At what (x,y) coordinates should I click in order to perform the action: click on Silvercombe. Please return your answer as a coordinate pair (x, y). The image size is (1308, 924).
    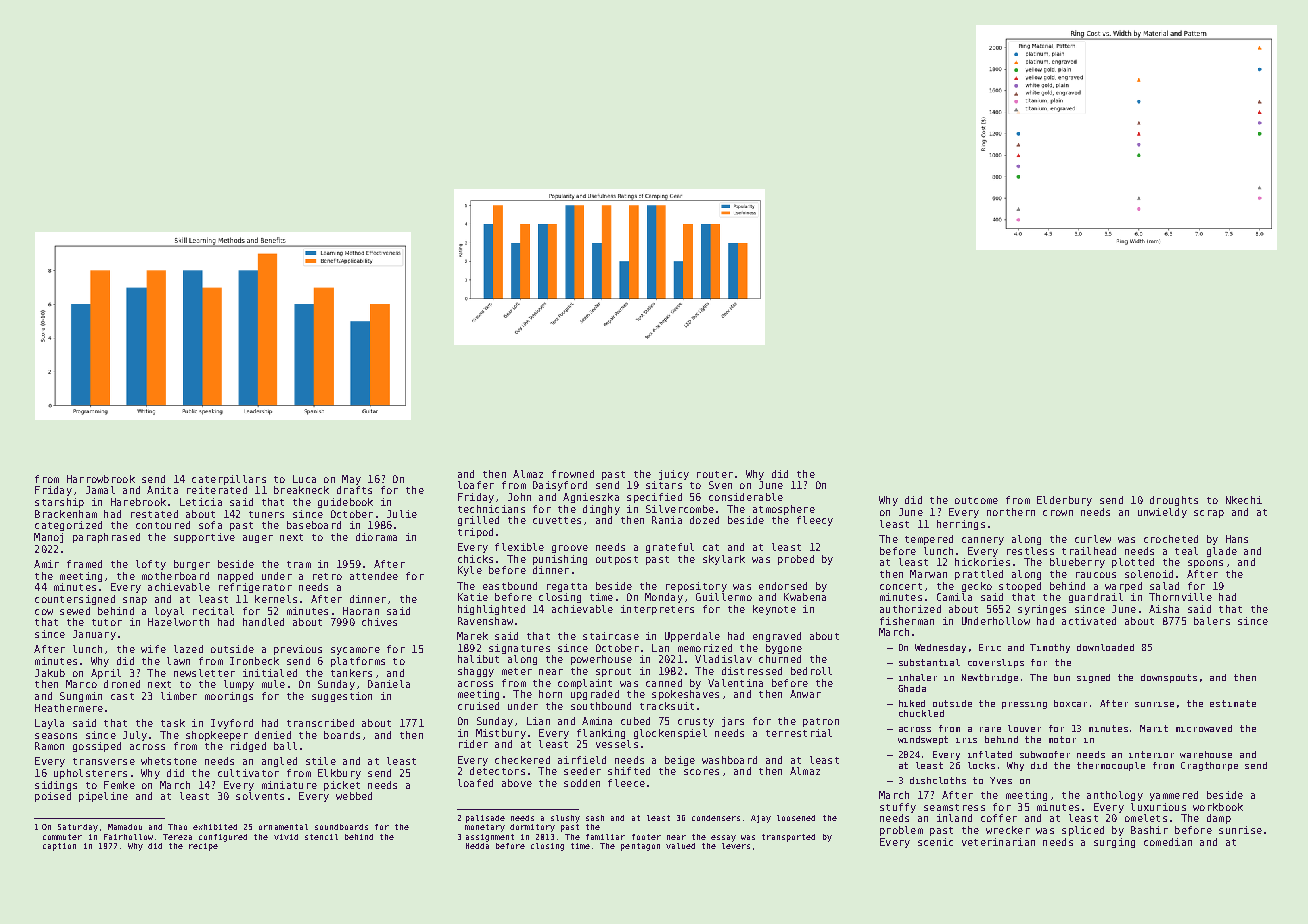
    Looking at the image, I should click on (680, 509).
